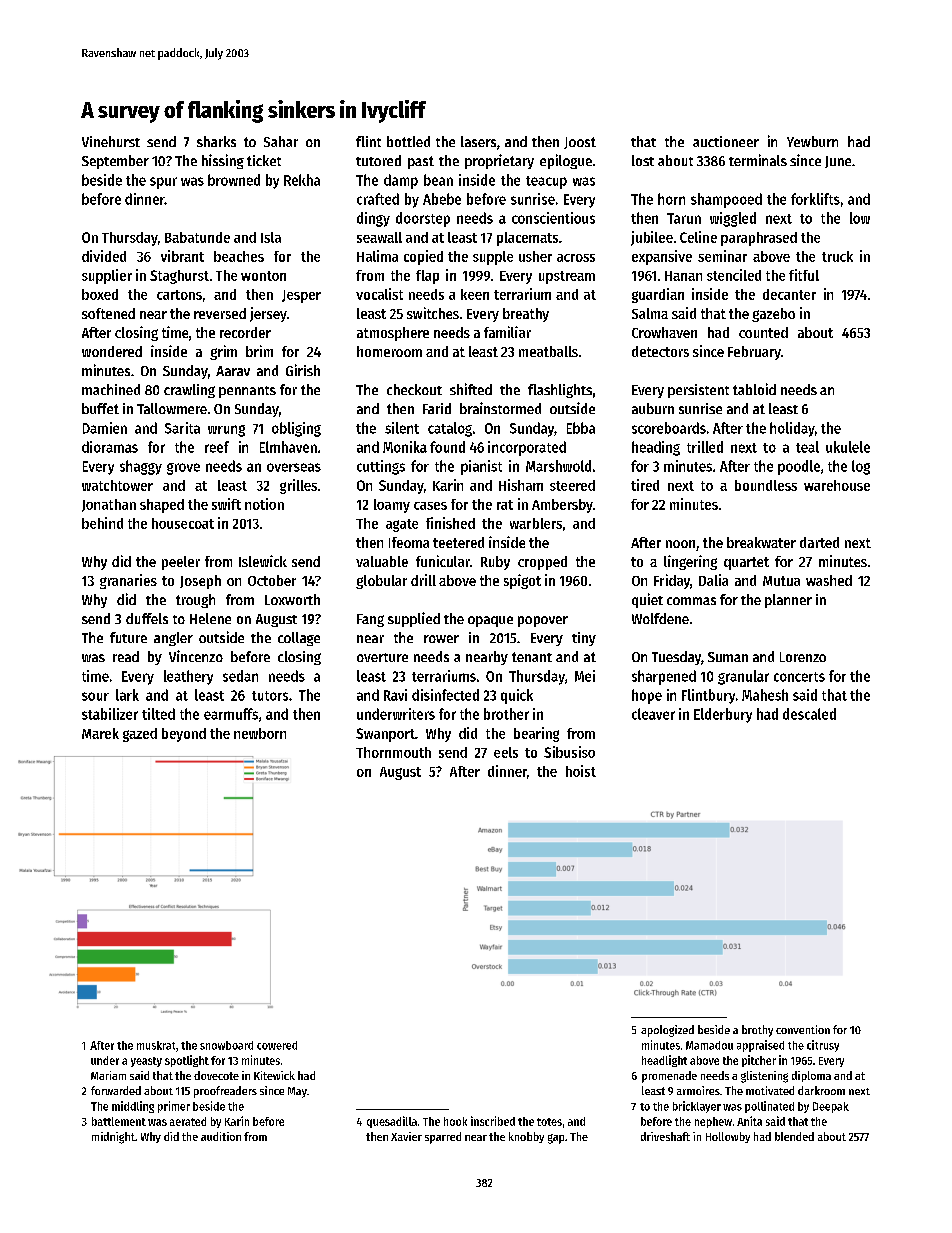 The image size is (952, 1233). Describe the element at coordinates (437, 408) in the screenshot. I see `Farid` at that location.
